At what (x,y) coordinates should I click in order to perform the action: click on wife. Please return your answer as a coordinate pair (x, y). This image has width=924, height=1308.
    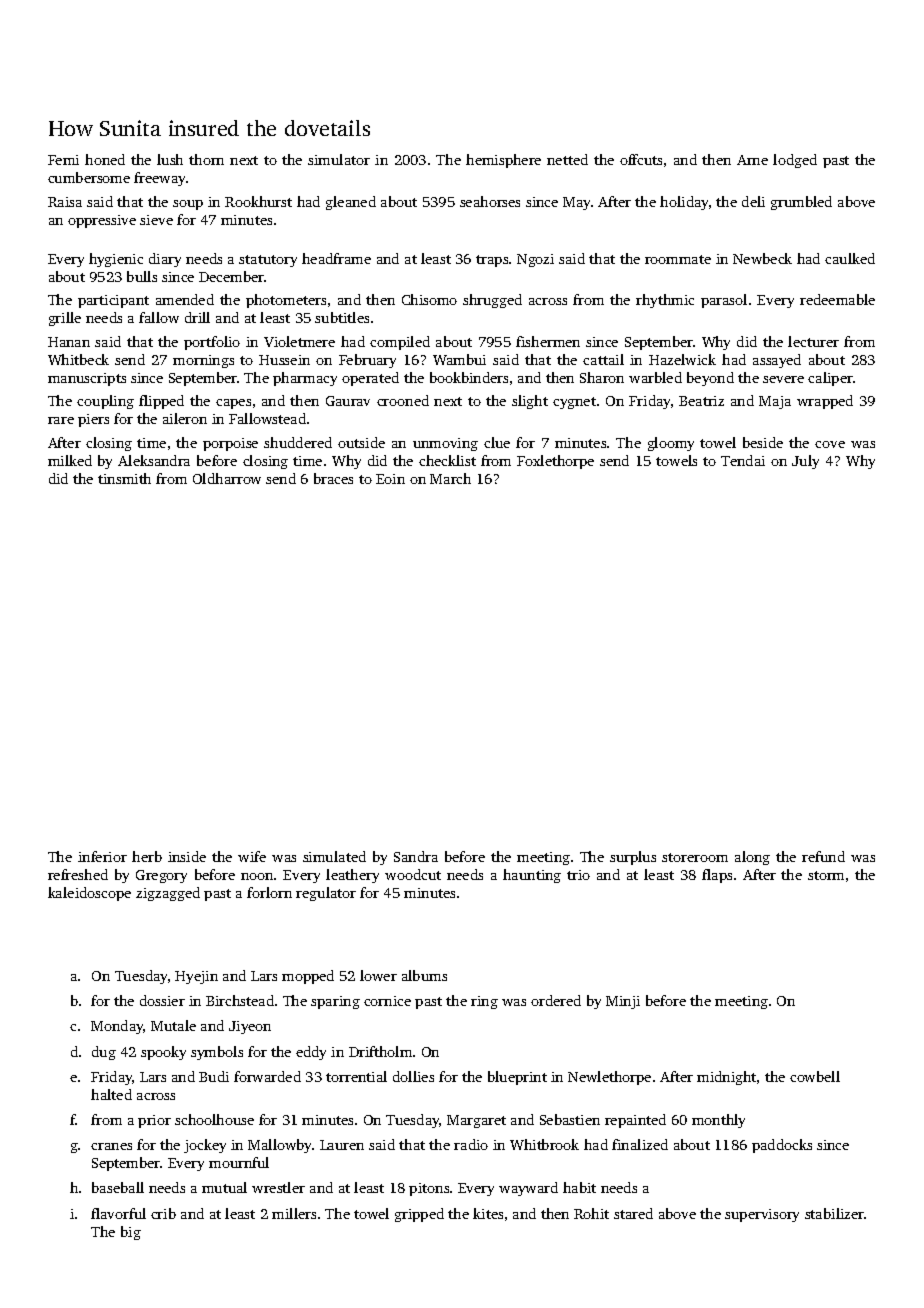
    Looking at the image, I should click on (252, 856).
